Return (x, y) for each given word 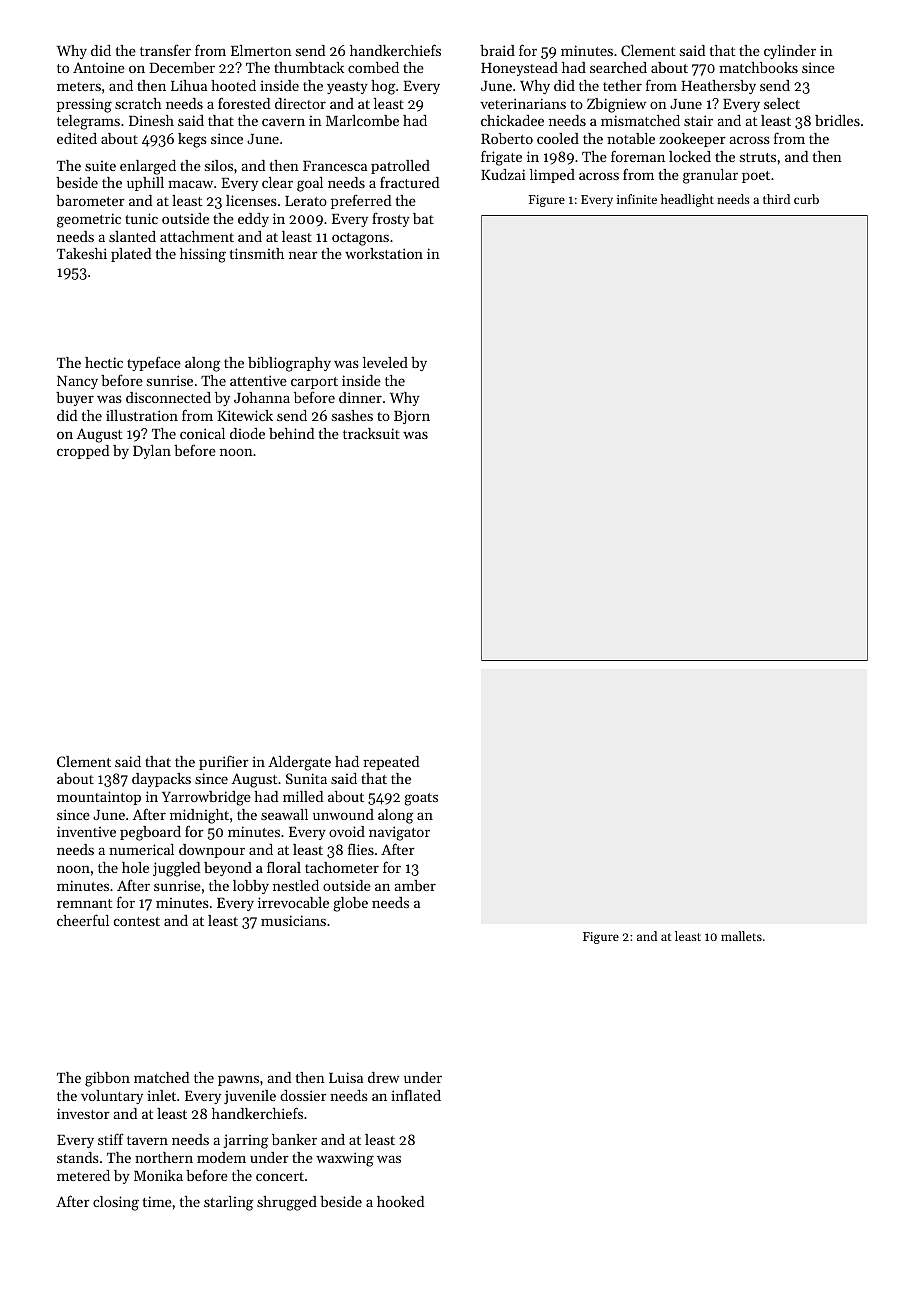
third (776, 199)
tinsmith (257, 253)
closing (116, 1203)
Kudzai (503, 174)
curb (806, 199)
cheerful (83, 920)
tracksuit (371, 433)
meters (79, 86)
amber (415, 885)
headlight (687, 200)
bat (423, 218)
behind (291, 433)
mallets (741, 936)
